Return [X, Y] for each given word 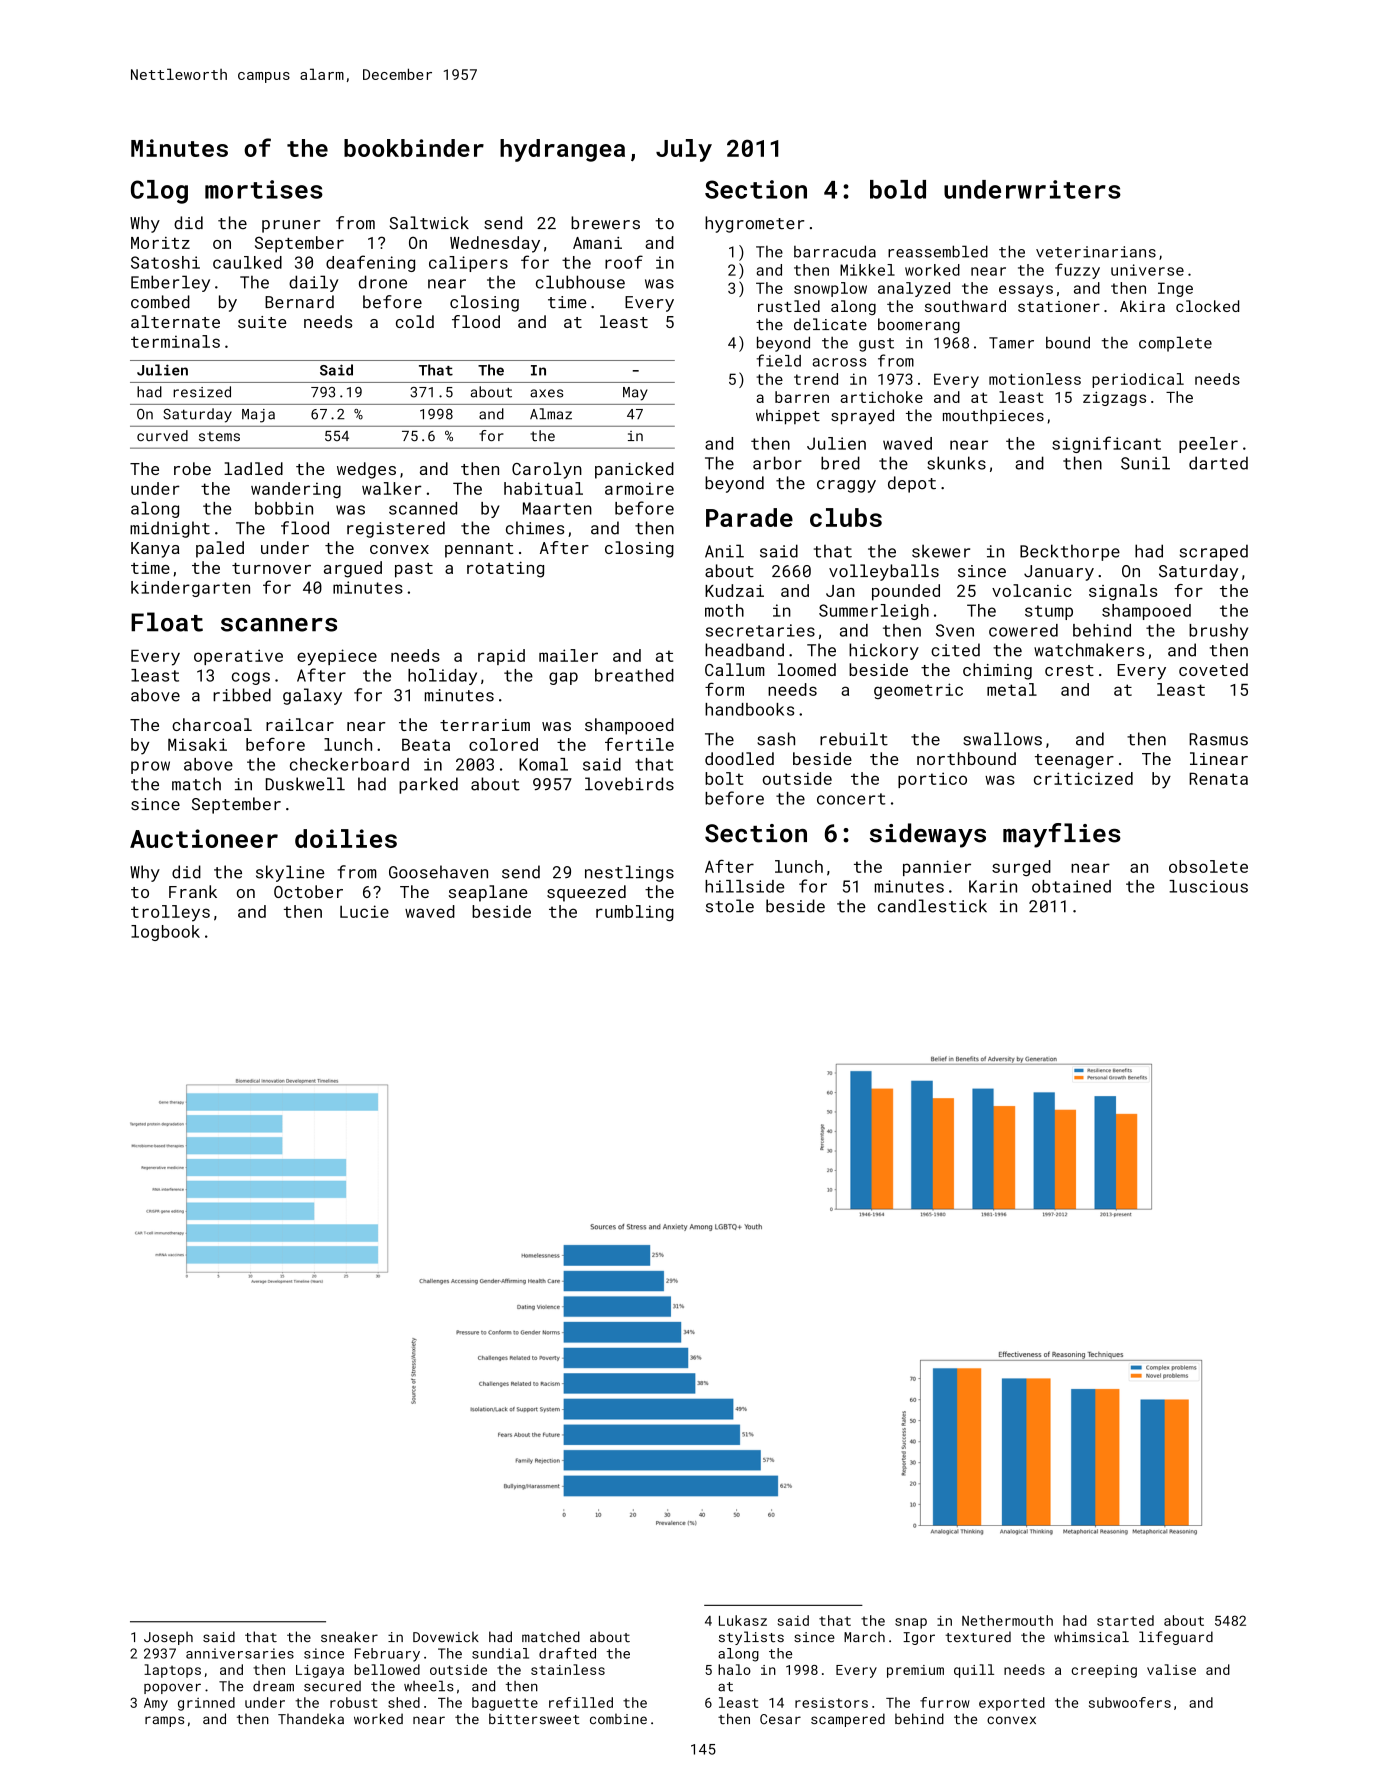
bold [898, 189]
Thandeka [311, 1718]
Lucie [364, 911]
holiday [442, 677]
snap [911, 1623]
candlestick [932, 906]
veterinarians [1096, 252]
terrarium [485, 725]
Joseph [168, 1638]
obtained [1071, 886]
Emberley [170, 283]
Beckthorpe [1070, 552]
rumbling [635, 913]
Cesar [780, 1719]
